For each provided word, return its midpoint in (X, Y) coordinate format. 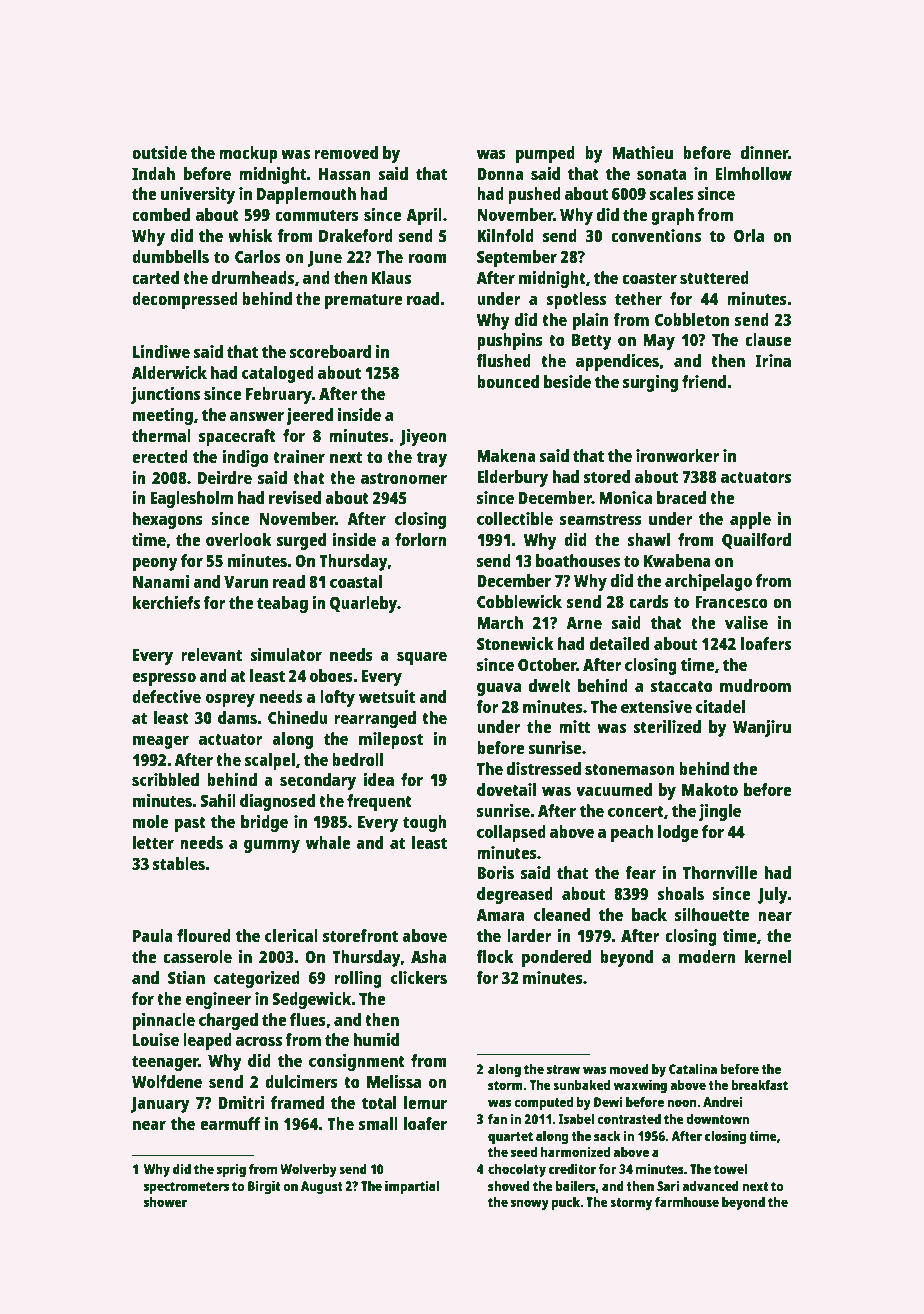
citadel (720, 706)
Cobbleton (692, 319)
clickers (419, 977)
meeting (163, 416)
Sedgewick (312, 1000)
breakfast (759, 1085)
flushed (504, 360)
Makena (506, 455)
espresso (164, 679)
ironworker (678, 455)
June (325, 259)
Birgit (264, 1187)
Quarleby (363, 604)
